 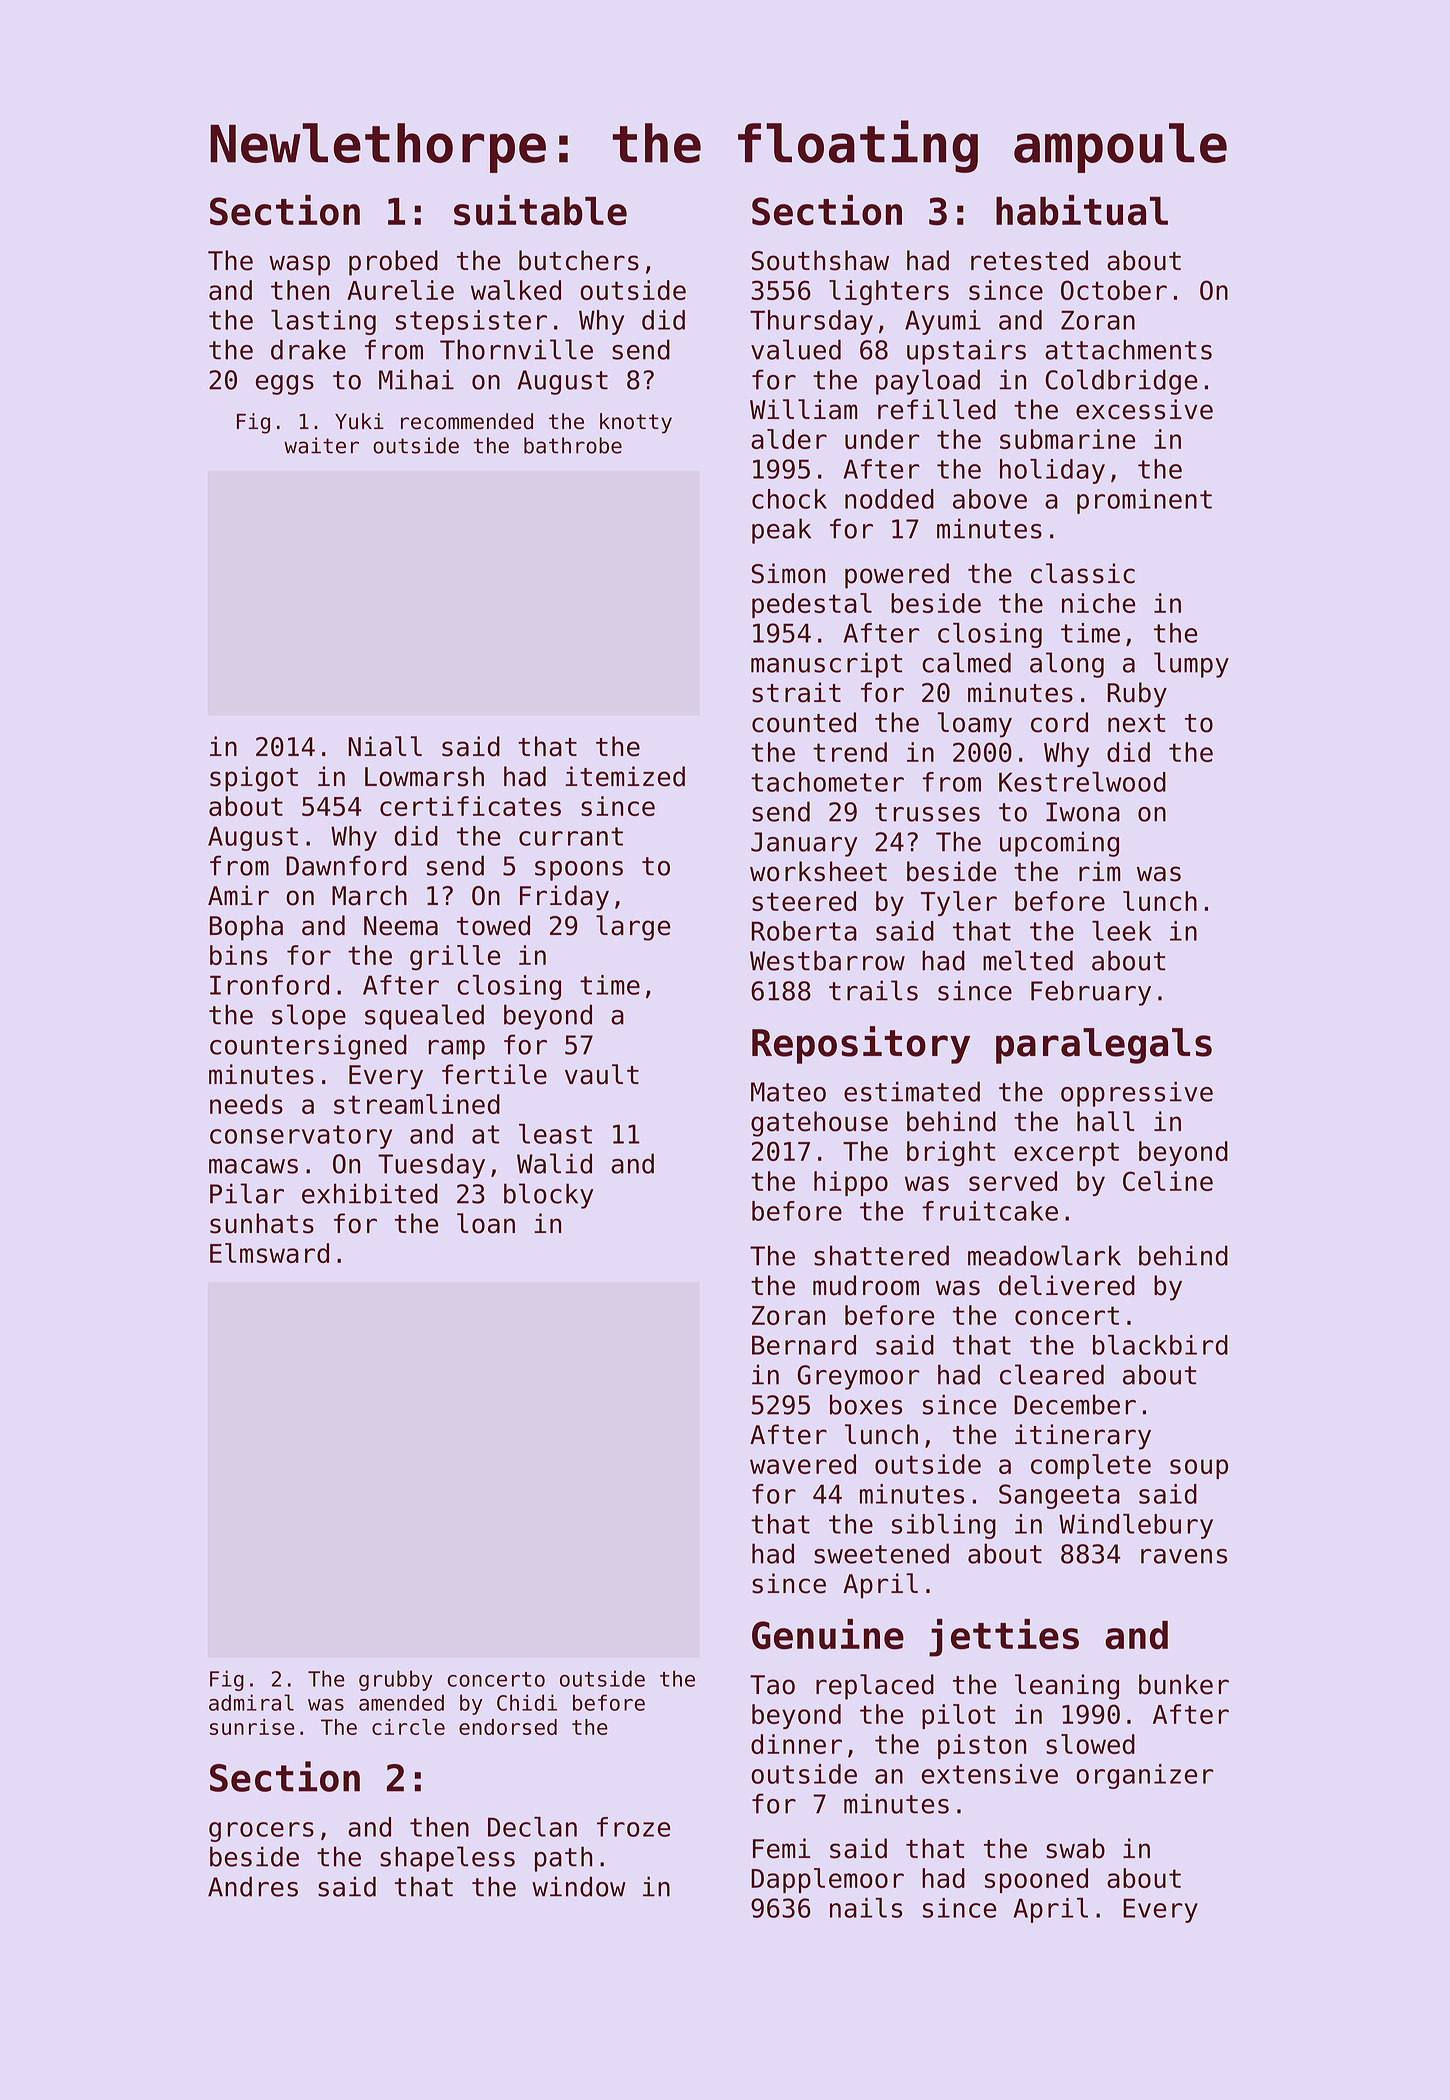 What do you see at coordinates (1122, 931) in the screenshot?
I see `leek` at bounding box center [1122, 931].
